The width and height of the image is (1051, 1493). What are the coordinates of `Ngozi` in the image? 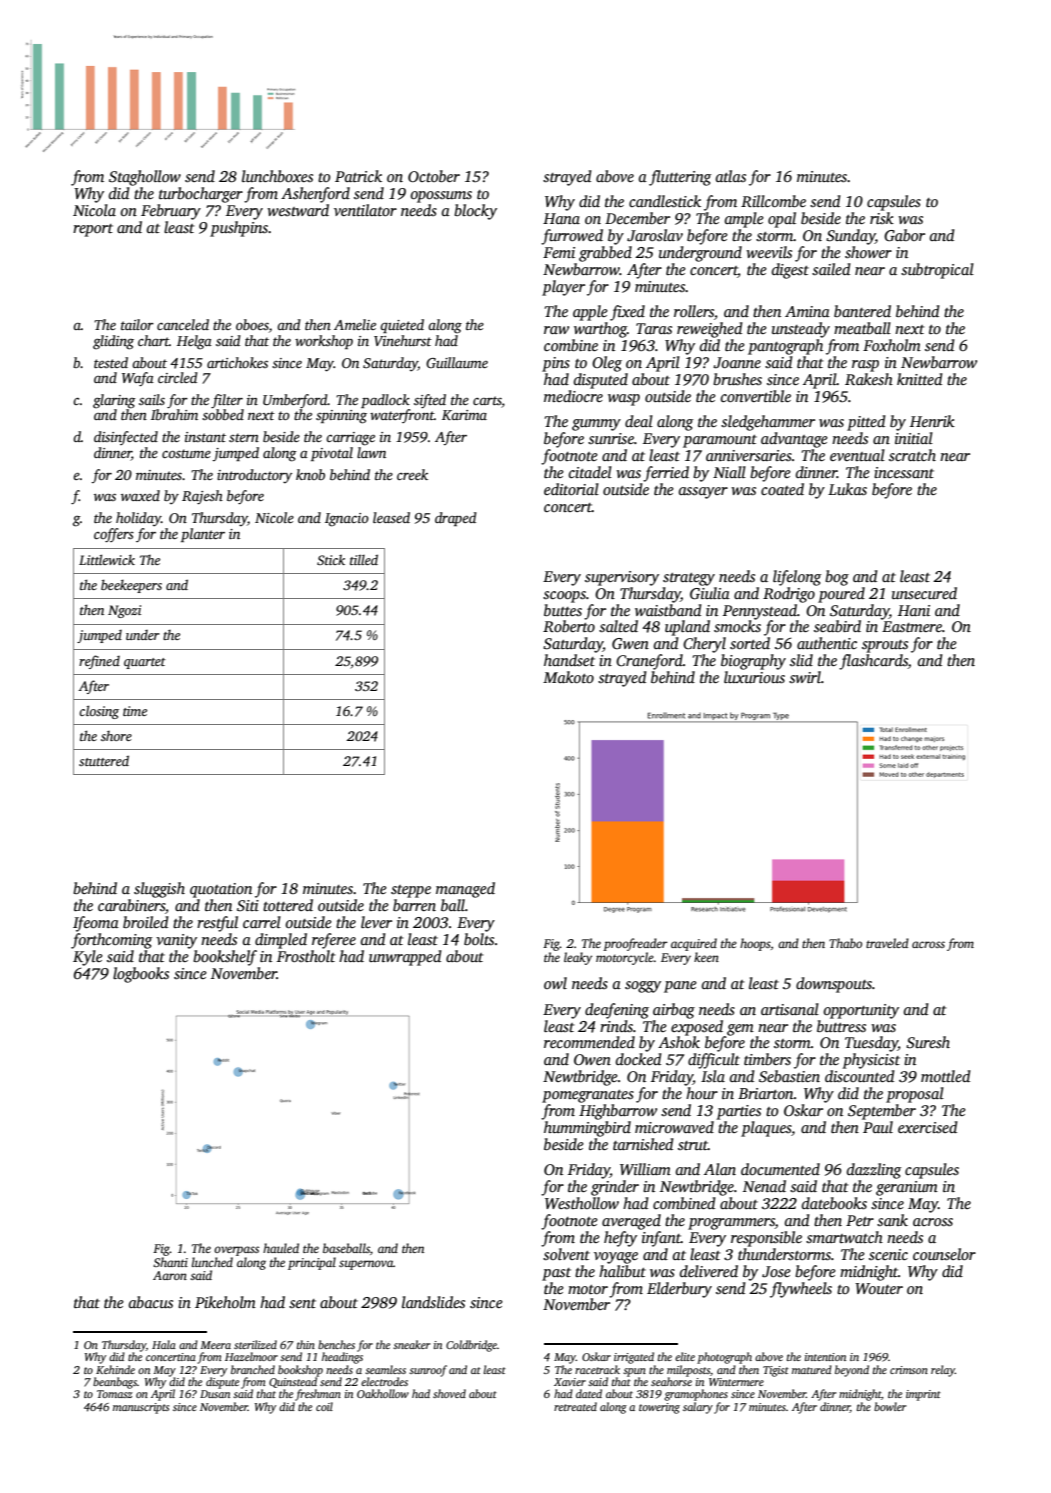 It's located at (124, 611).
